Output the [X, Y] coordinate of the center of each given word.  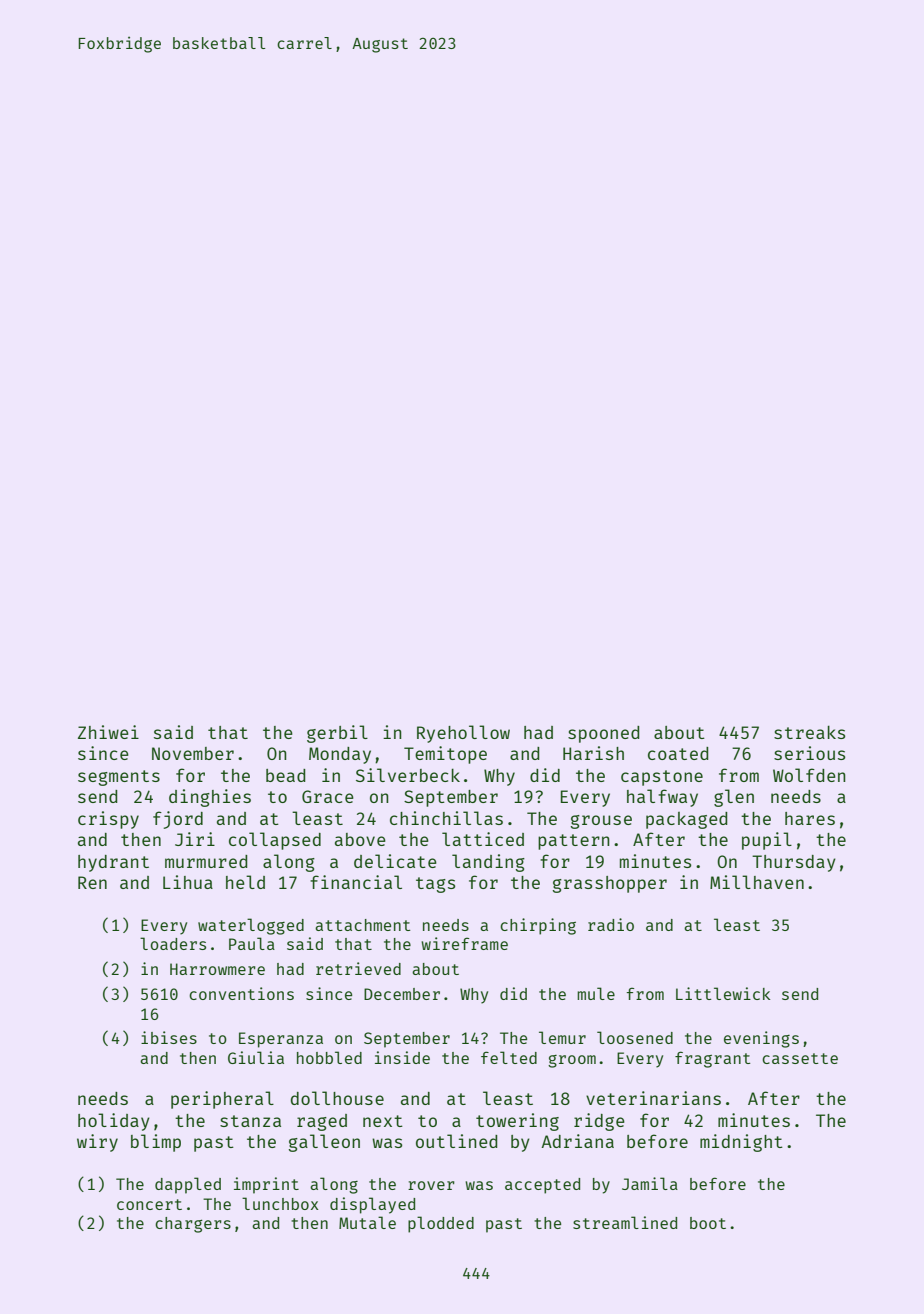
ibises [169, 1037]
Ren [92, 882]
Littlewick [723, 993]
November [193, 753]
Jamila [650, 1183]
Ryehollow [463, 734]
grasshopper [610, 884]
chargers [193, 1225]
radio [611, 924]
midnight [741, 1143]
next [383, 1121]
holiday [114, 1122]
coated [678, 753]
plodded [441, 1224]
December [402, 994]
